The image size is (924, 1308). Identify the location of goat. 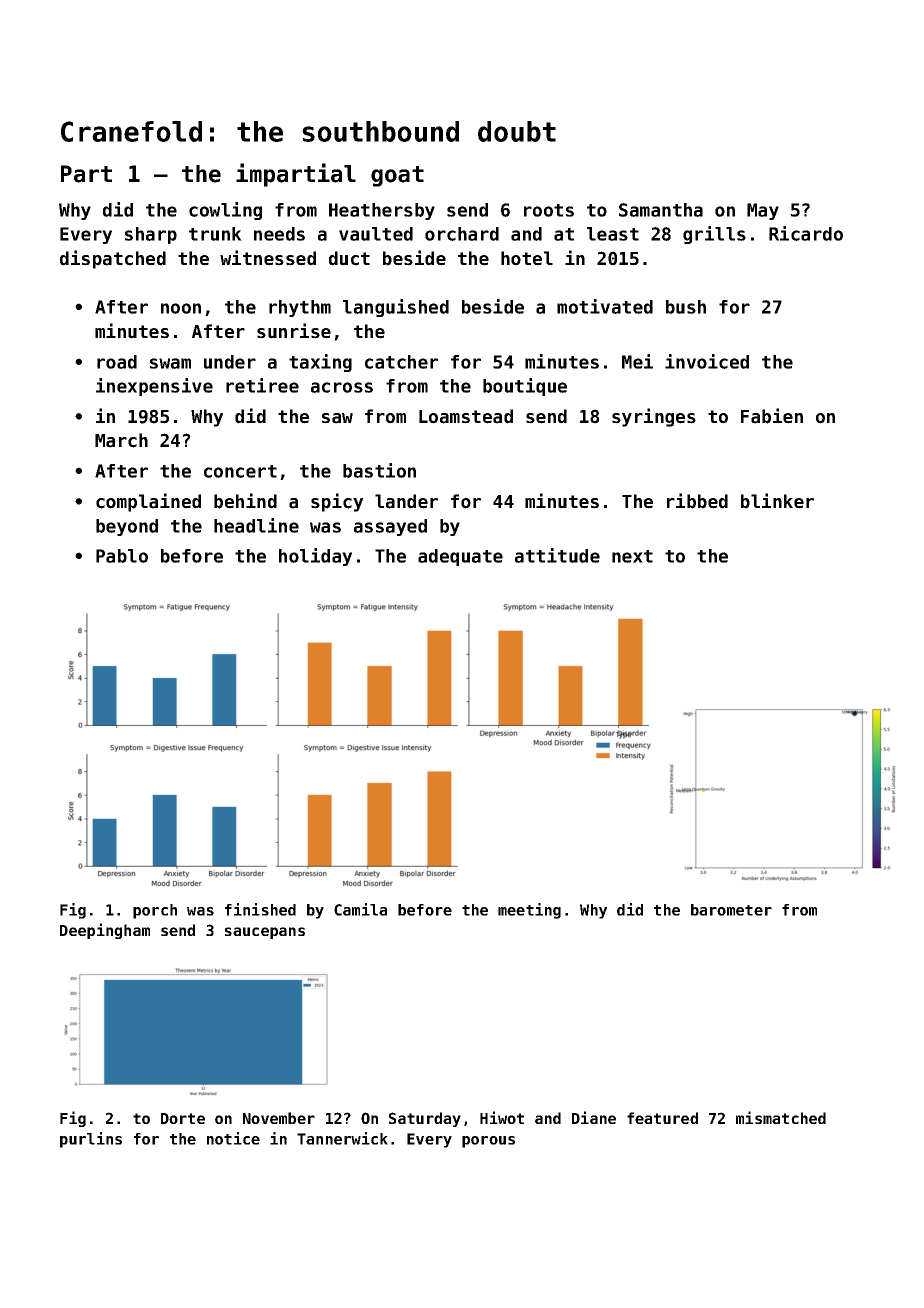
(397, 176).
